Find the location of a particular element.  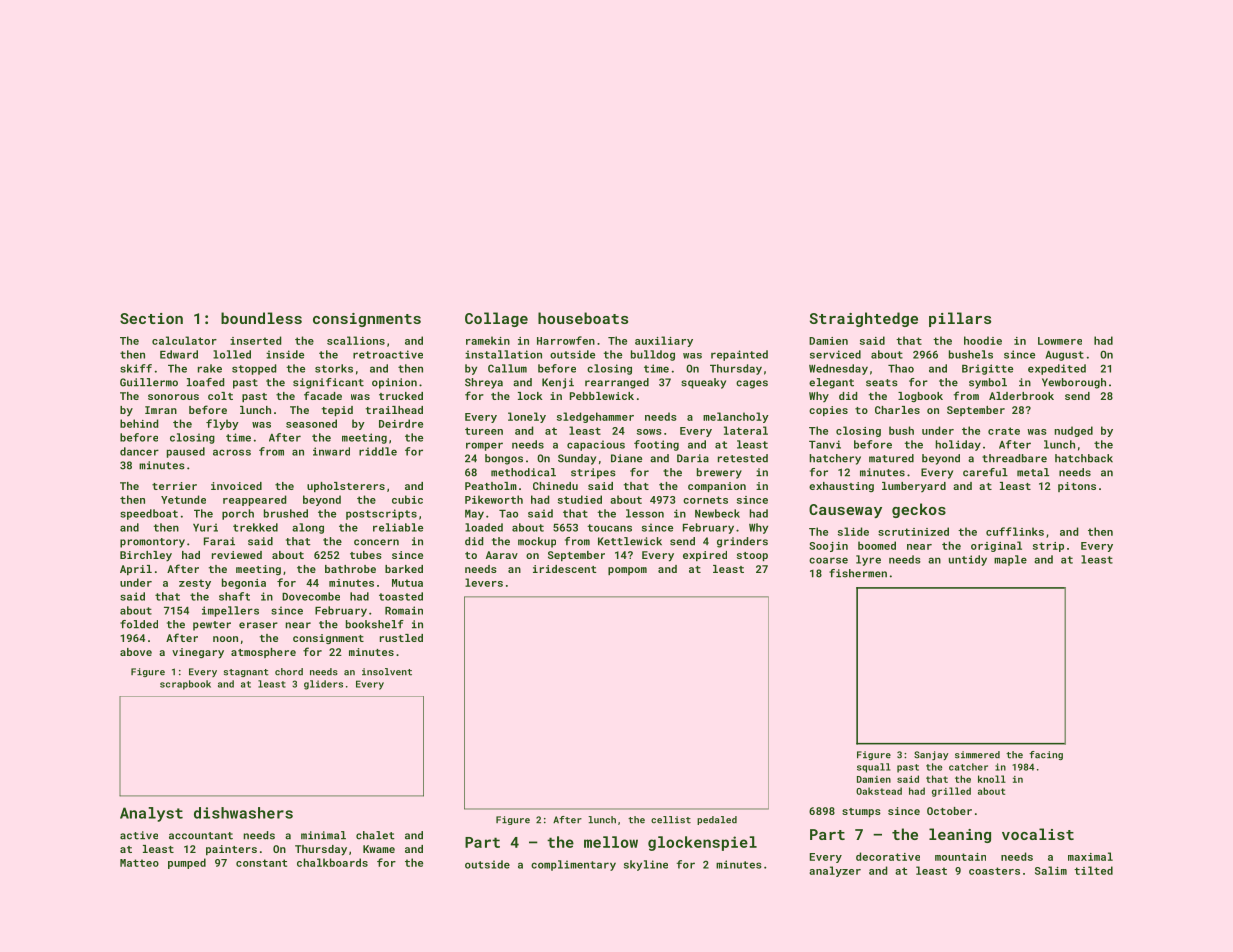

April is located at coordinates (136, 570).
